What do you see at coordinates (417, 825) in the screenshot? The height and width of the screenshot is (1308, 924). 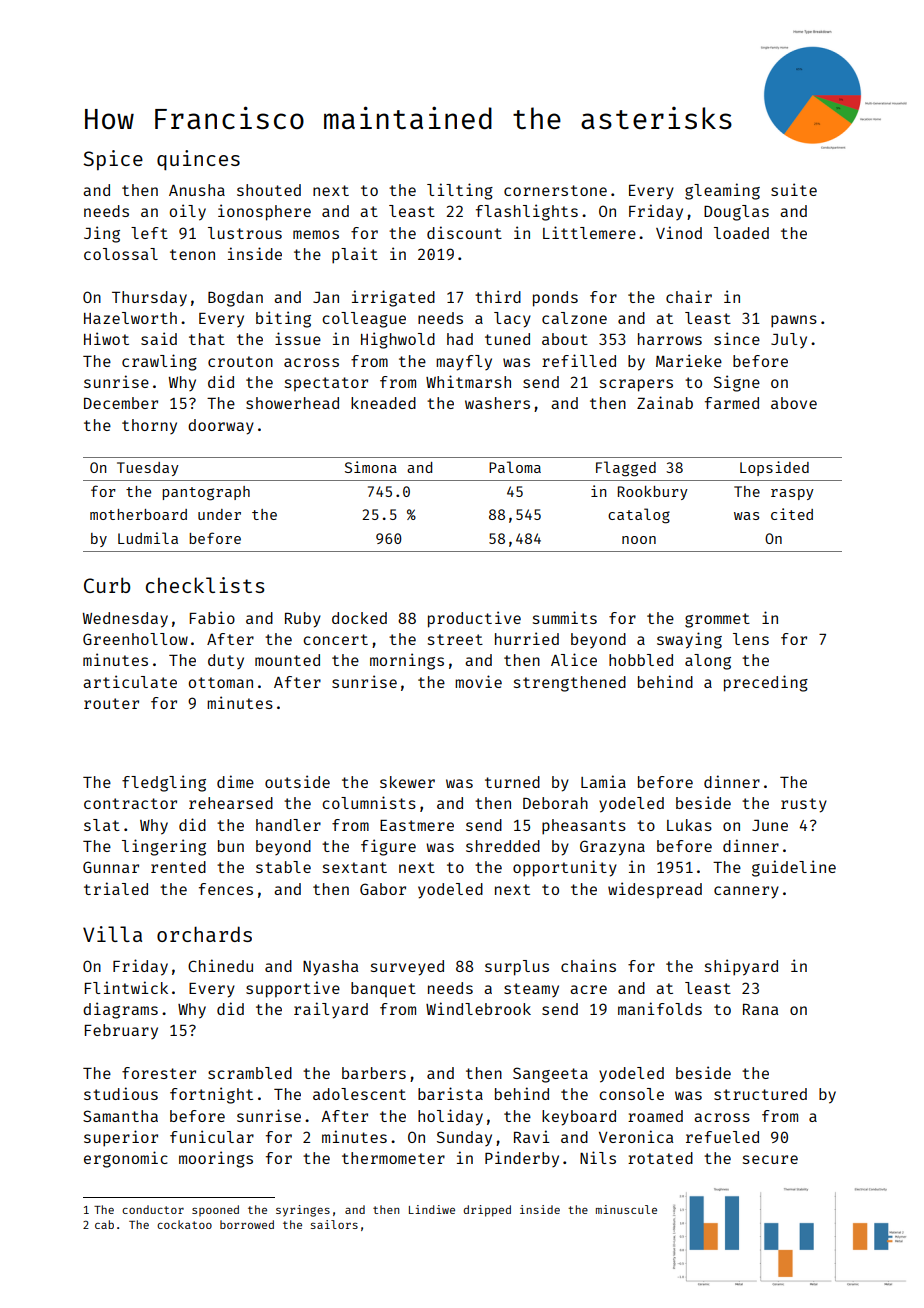 I see `Eastmere` at bounding box center [417, 825].
